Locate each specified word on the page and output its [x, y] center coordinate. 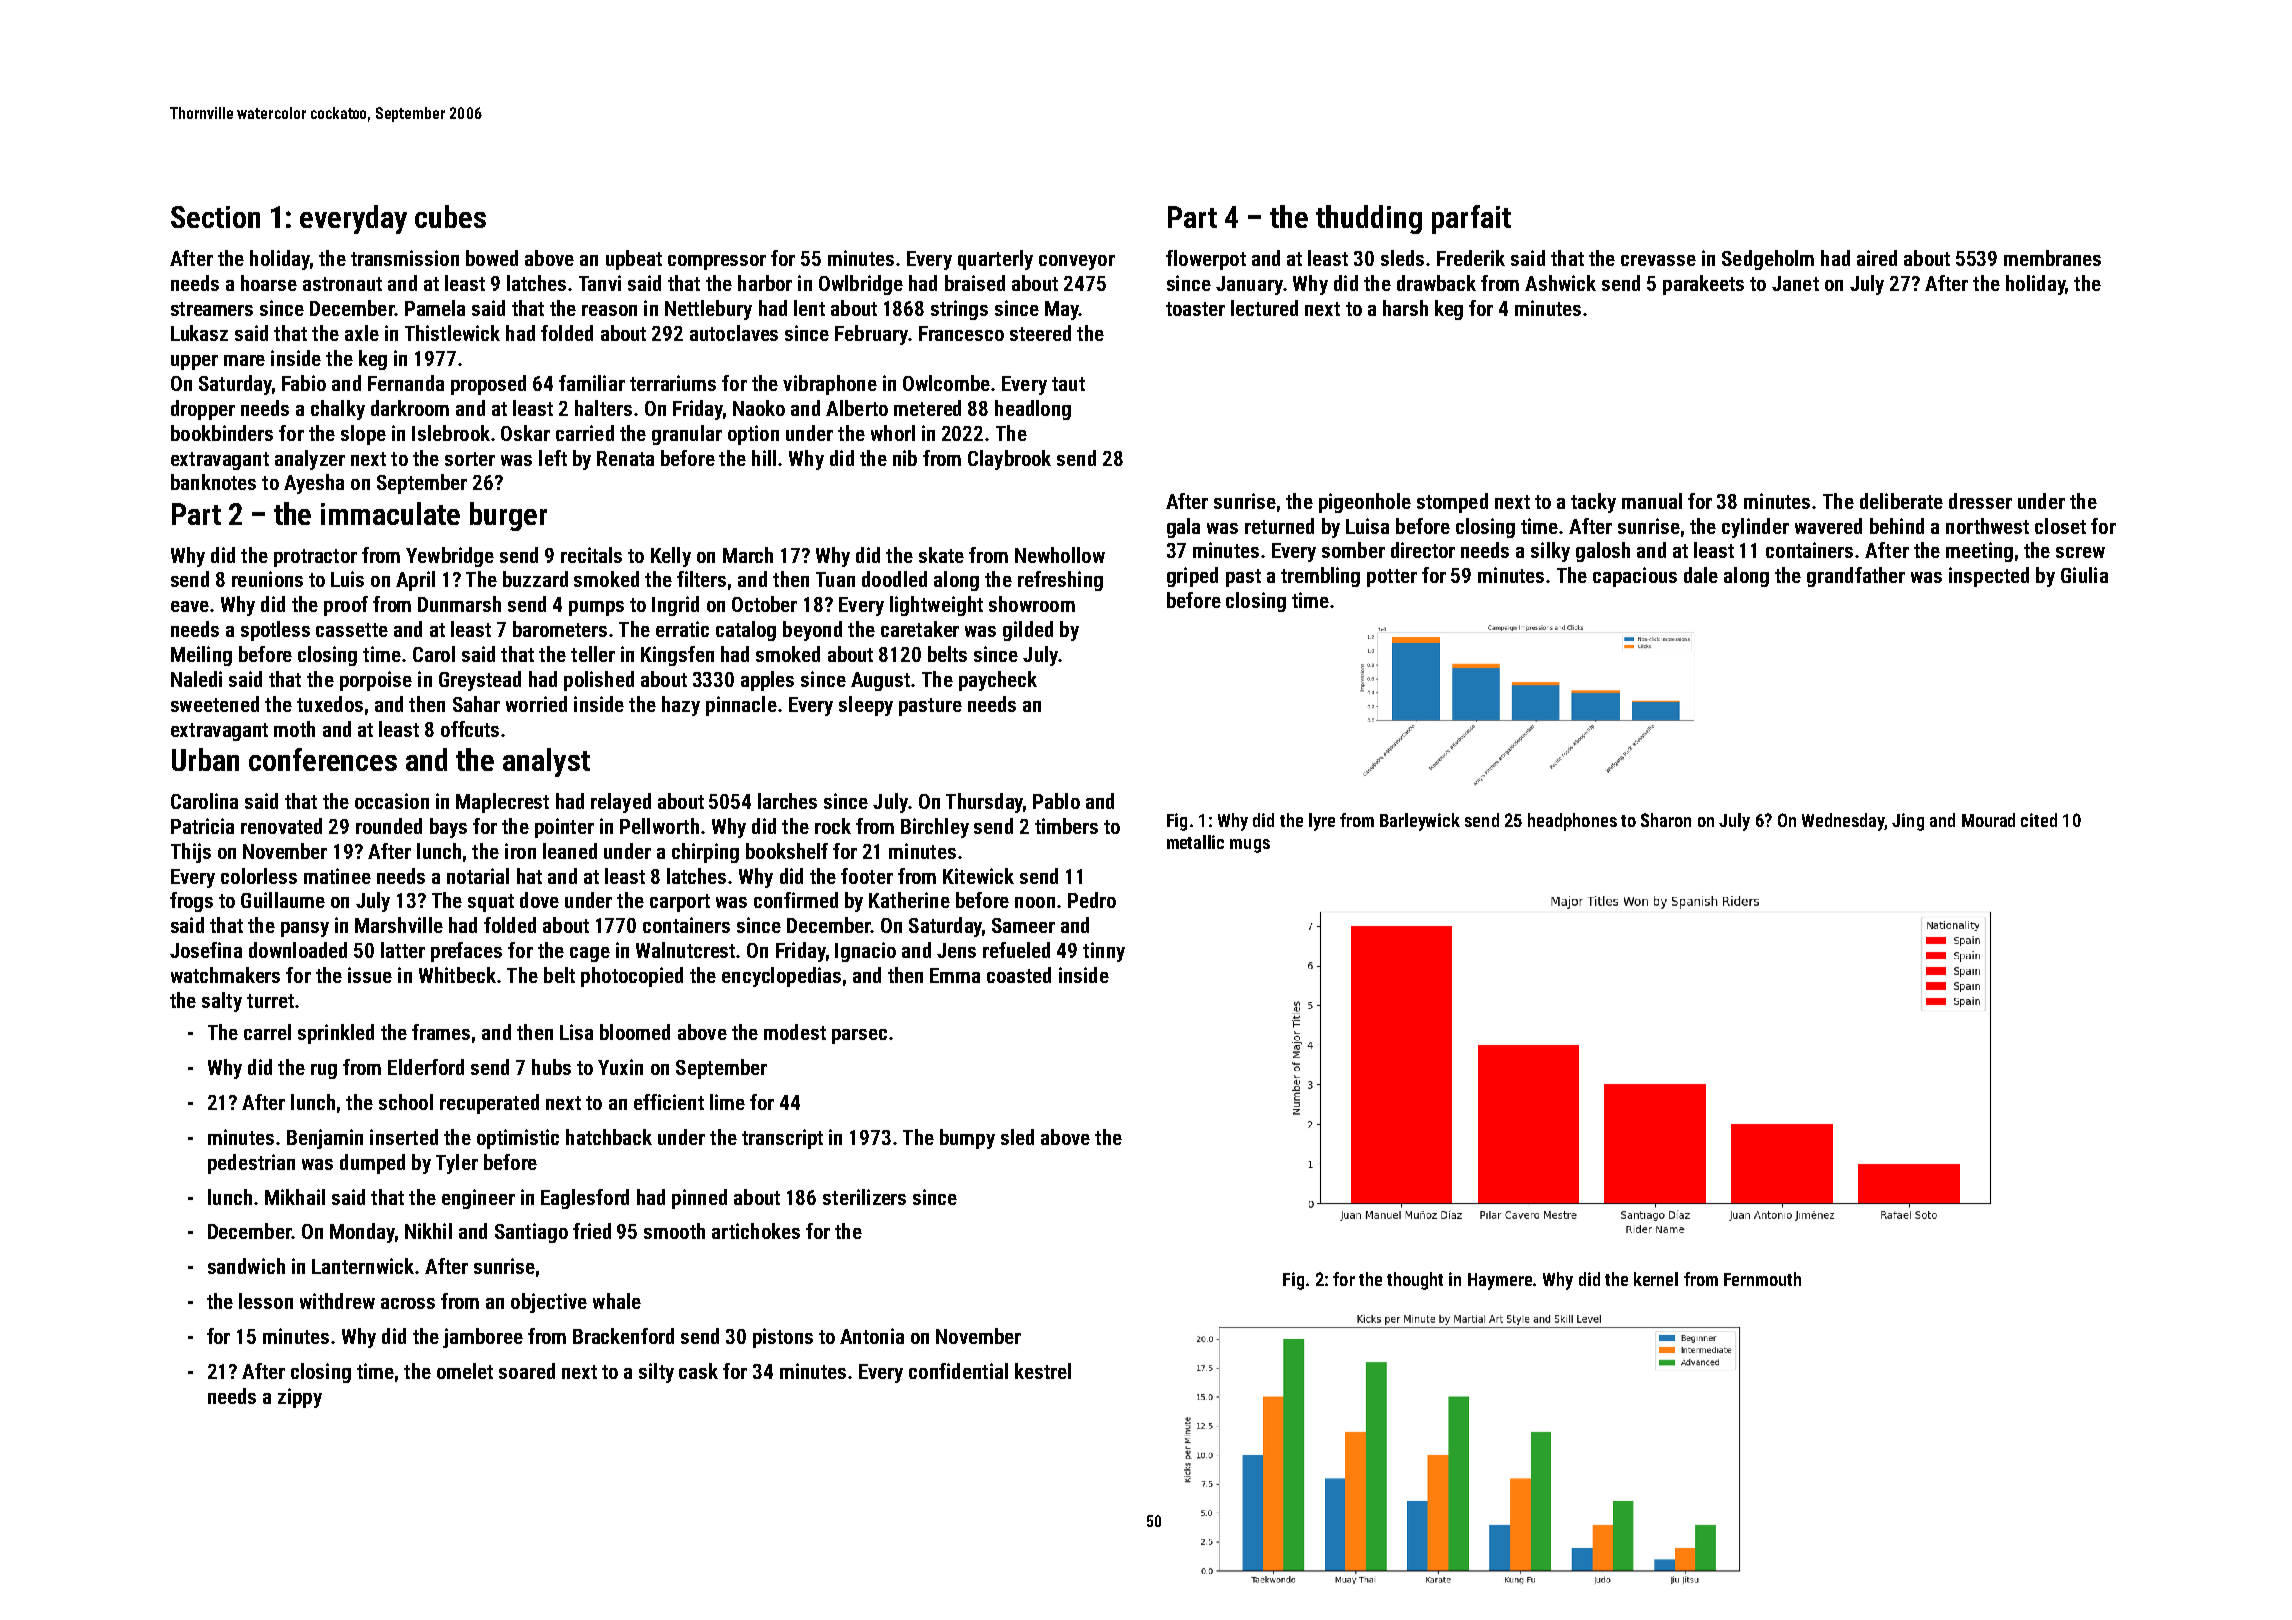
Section [215, 217]
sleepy [866, 706]
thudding [1369, 219]
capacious [1635, 577]
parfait [1471, 219]
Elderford [426, 1067]
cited [2039, 820]
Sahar [476, 704]
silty [656, 1373]
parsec [859, 1036]
